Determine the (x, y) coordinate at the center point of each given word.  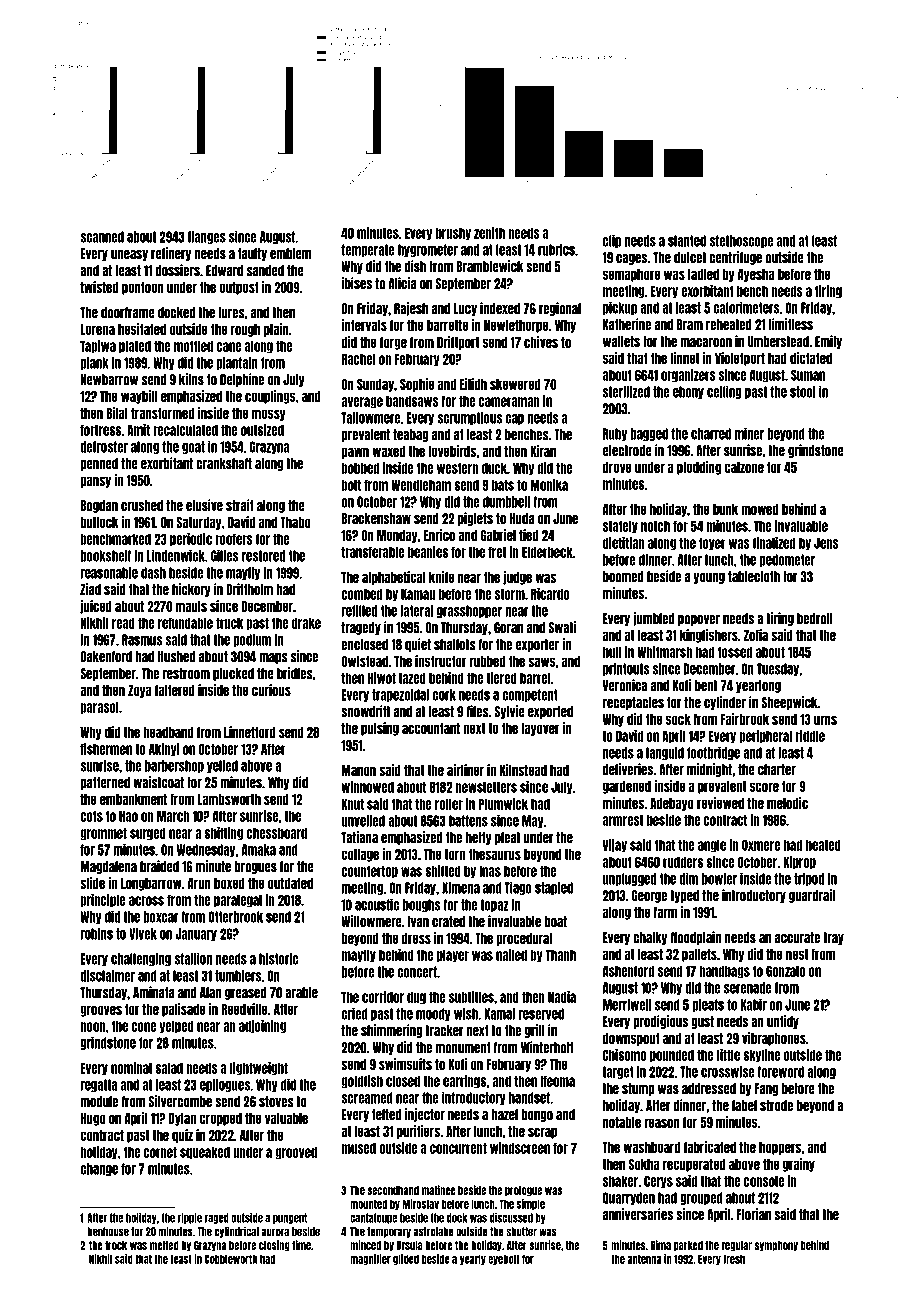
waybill (139, 397)
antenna (644, 1259)
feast (181, 1259)
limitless (791, 324)
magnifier (370, 1259)
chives (541, 342)
